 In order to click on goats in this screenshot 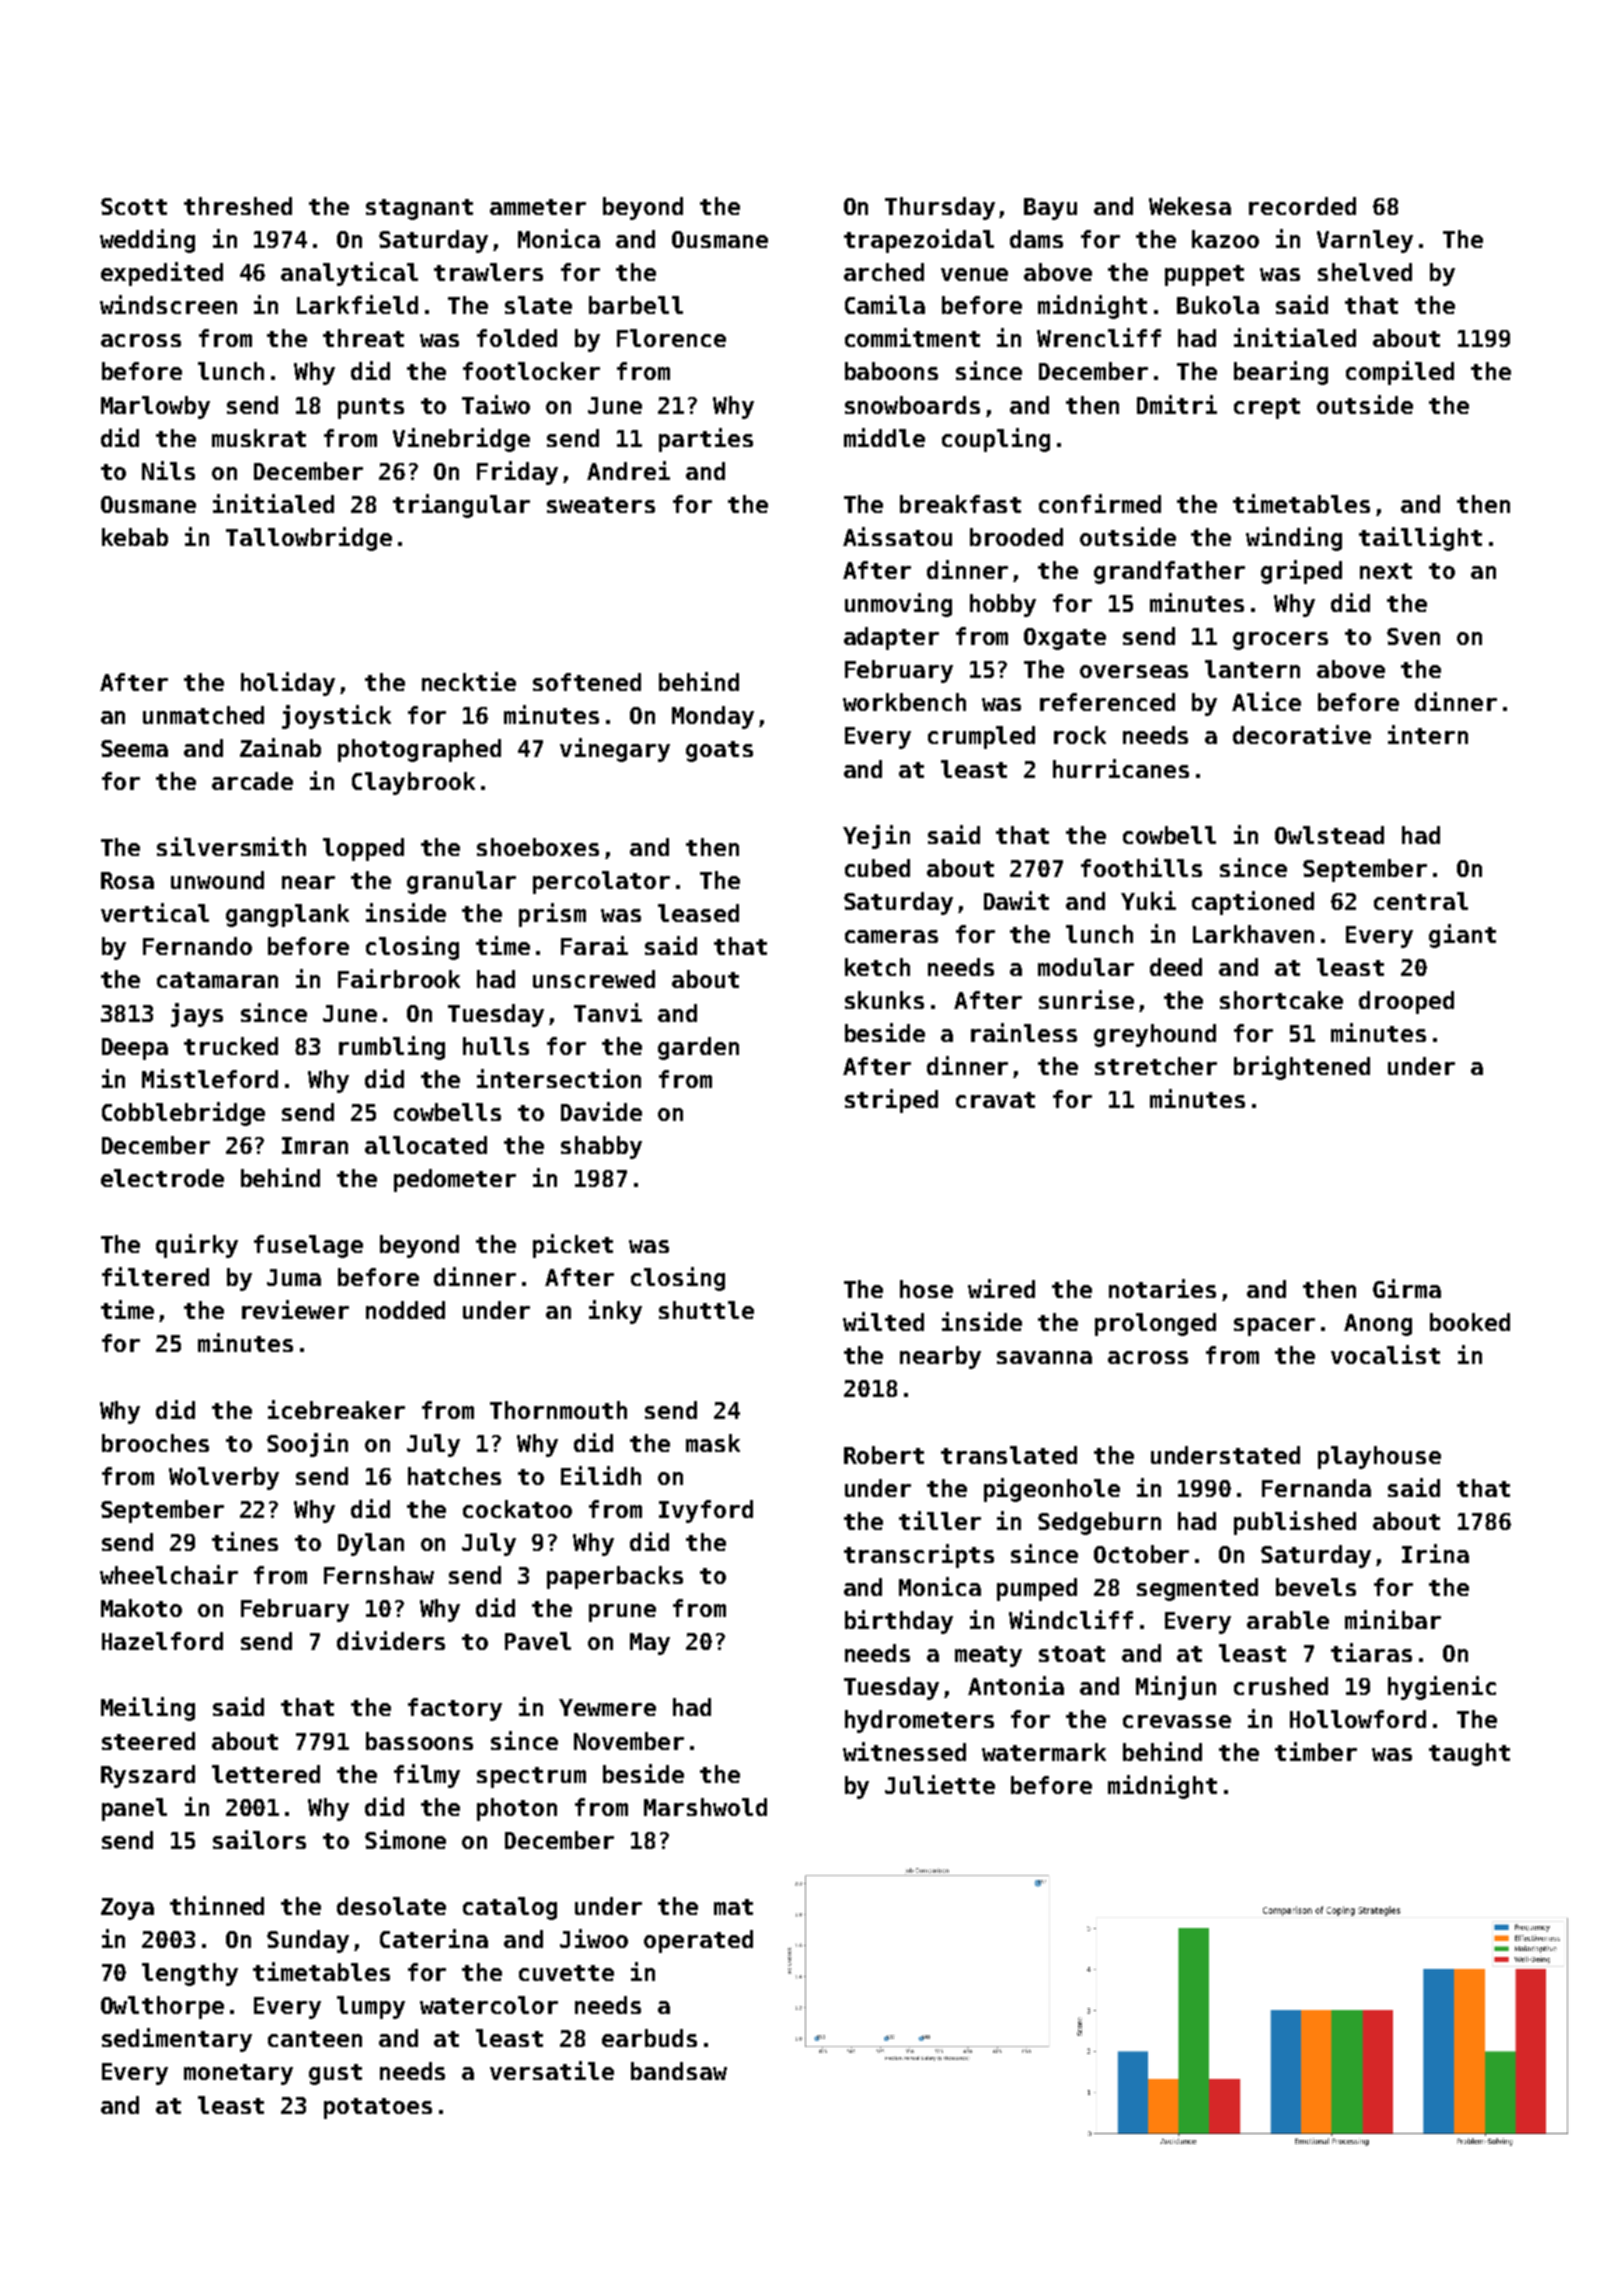, I will do `click(719, 751)`.
